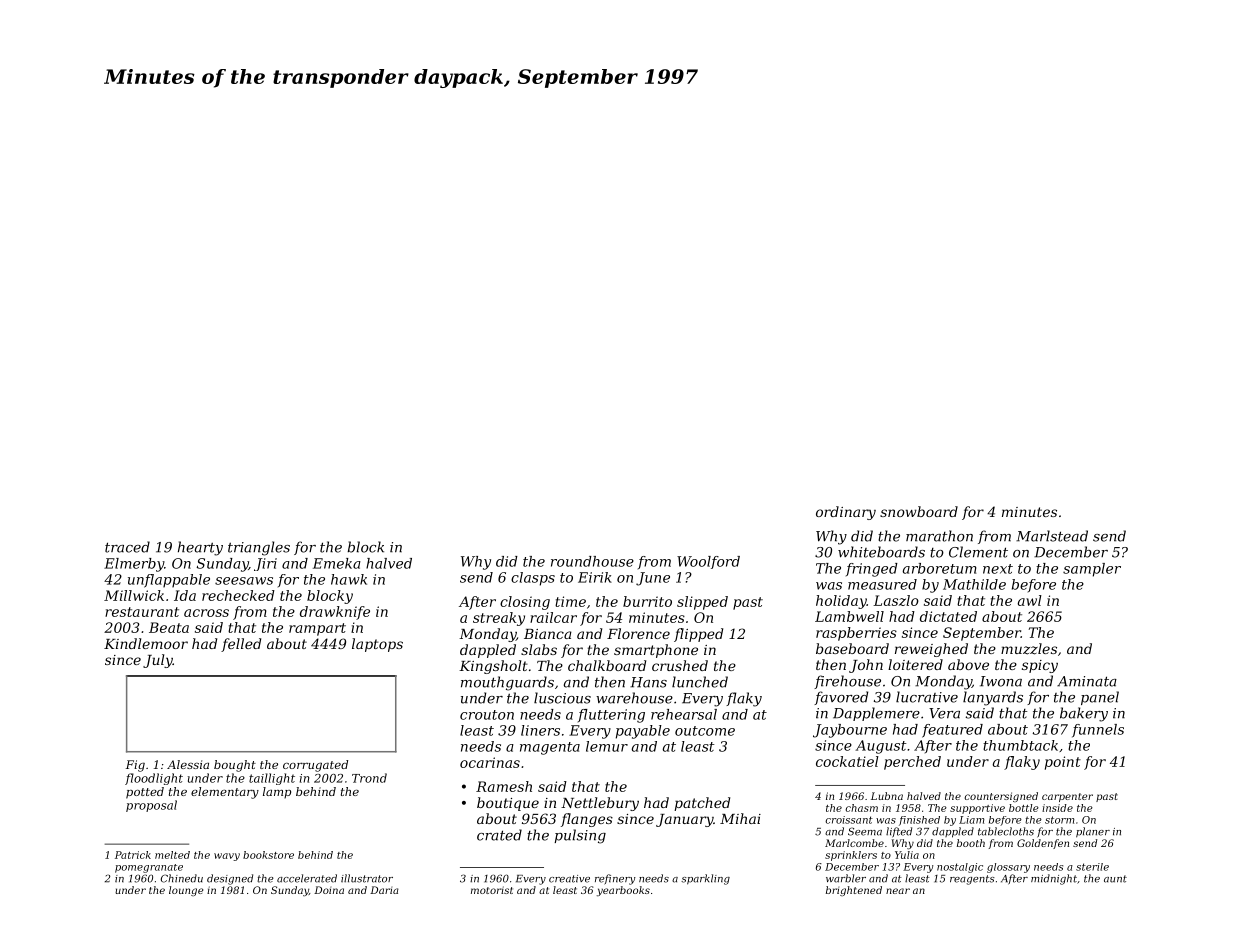  Describe the element at coordinates (705, 879) in the page. I see `sparkling` at that location.
